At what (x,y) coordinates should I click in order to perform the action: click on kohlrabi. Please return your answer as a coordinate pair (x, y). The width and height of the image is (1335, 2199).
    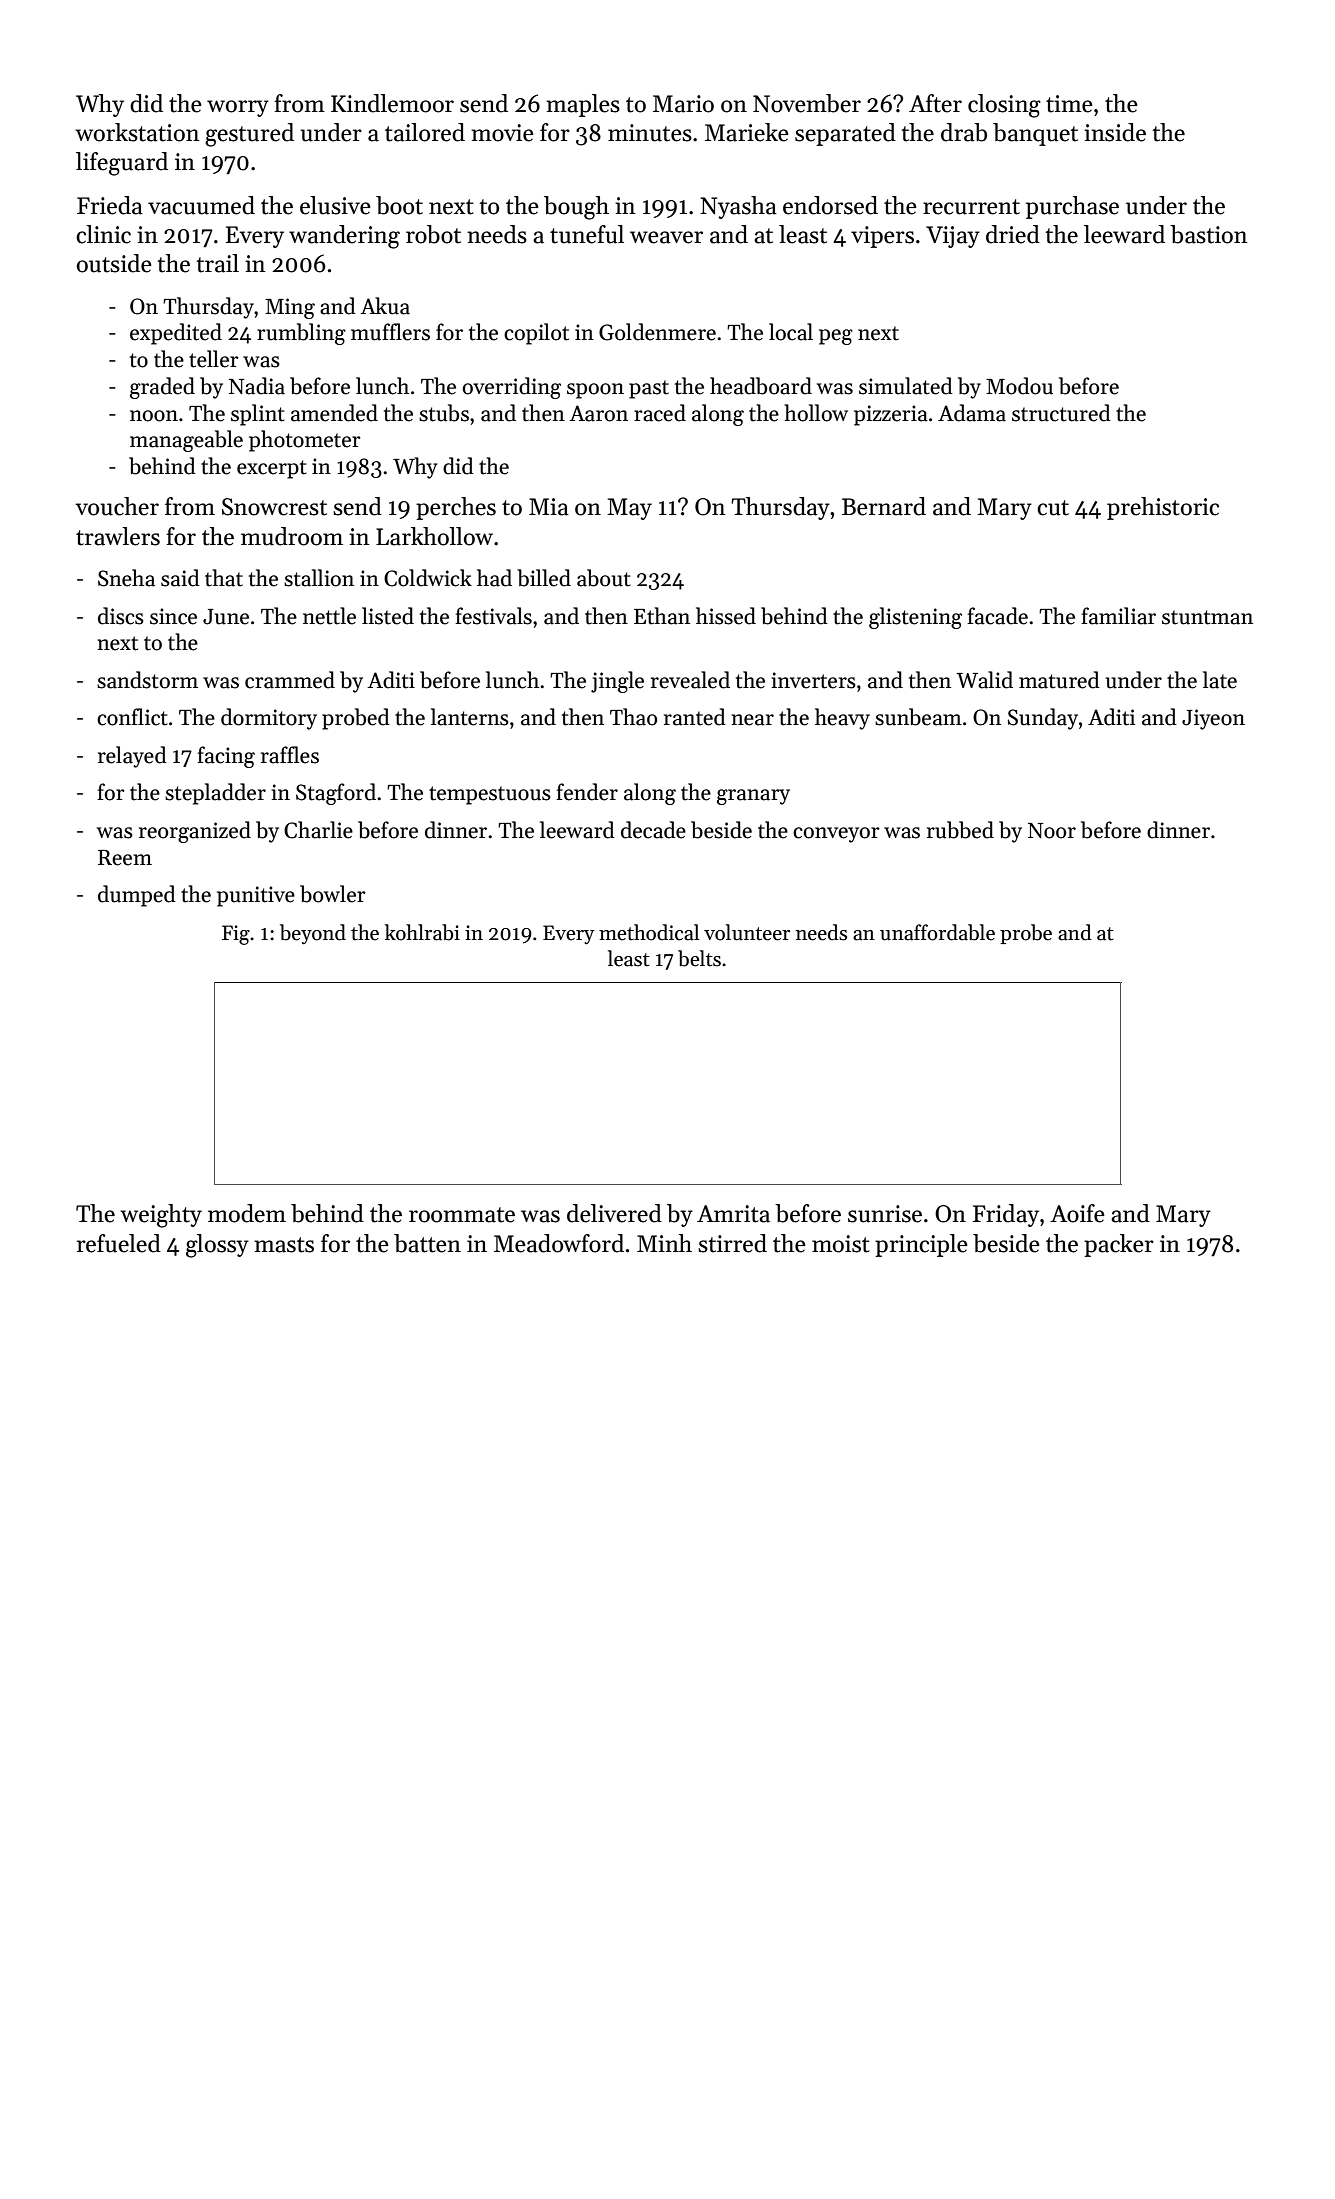
    Looking at the image, I should click on (422, 932).
